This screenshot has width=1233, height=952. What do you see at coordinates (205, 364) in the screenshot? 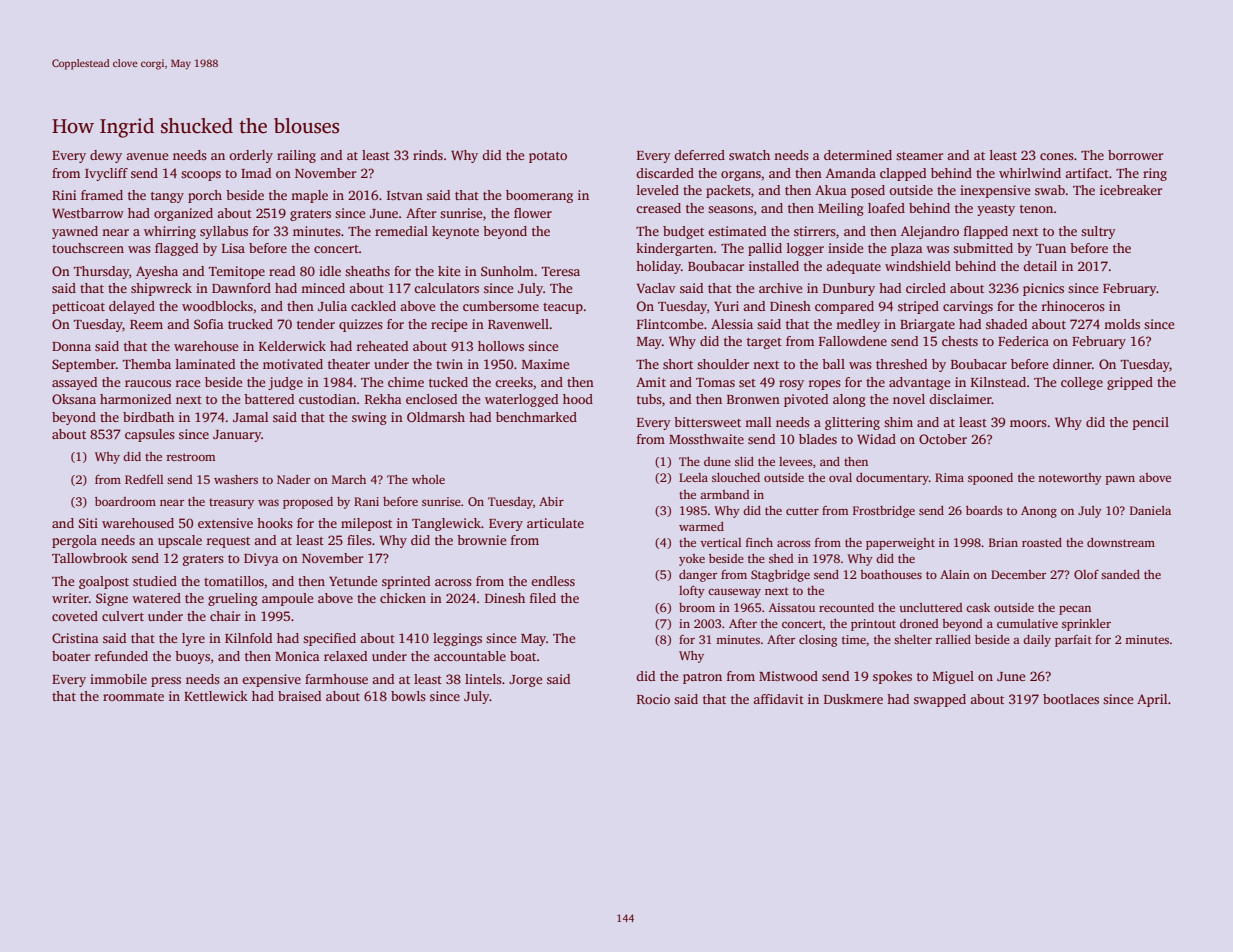
I see `laminated` at bounding box center [205, 364].
